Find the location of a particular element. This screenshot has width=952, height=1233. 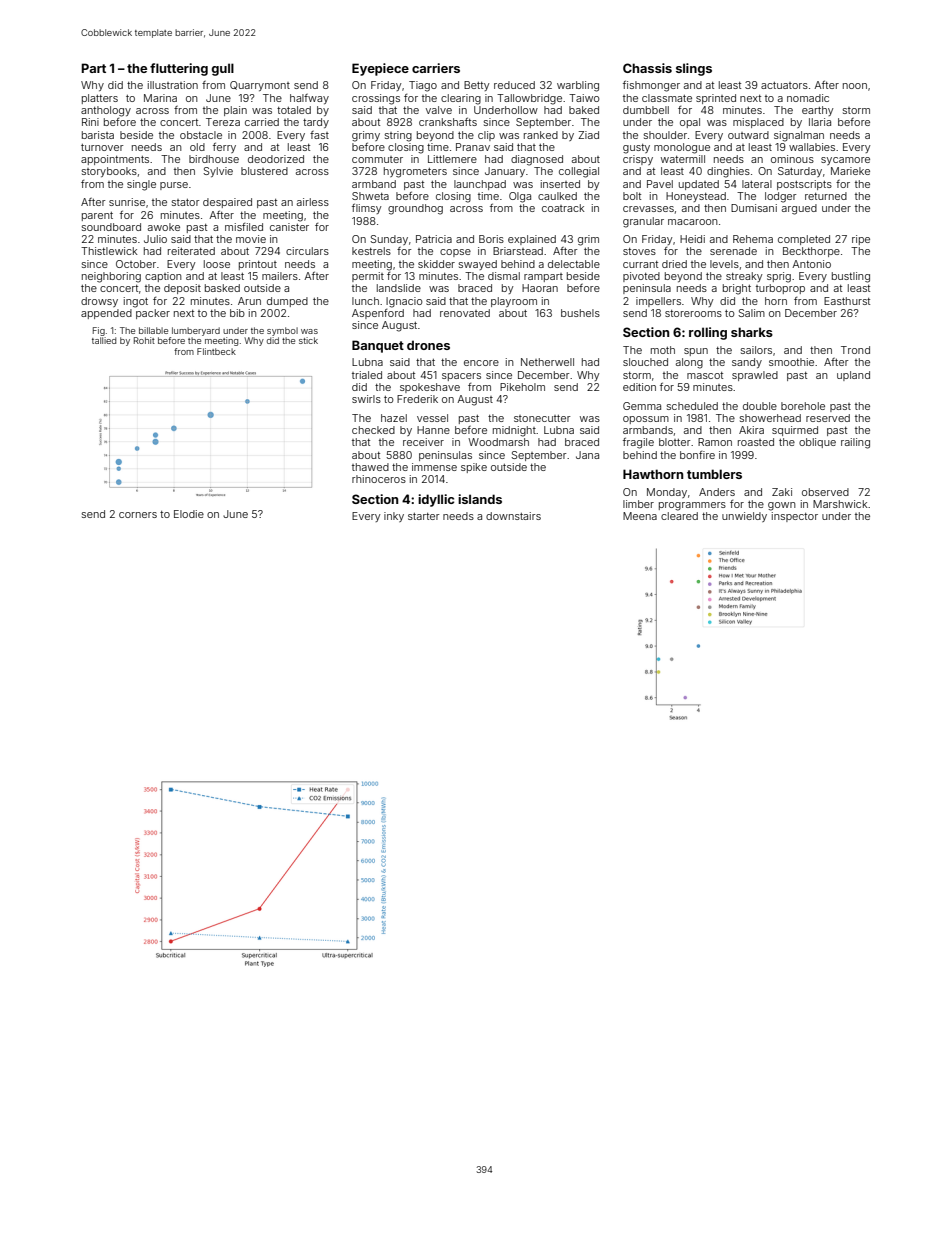

carriers is located at coordinates (436, 68).
